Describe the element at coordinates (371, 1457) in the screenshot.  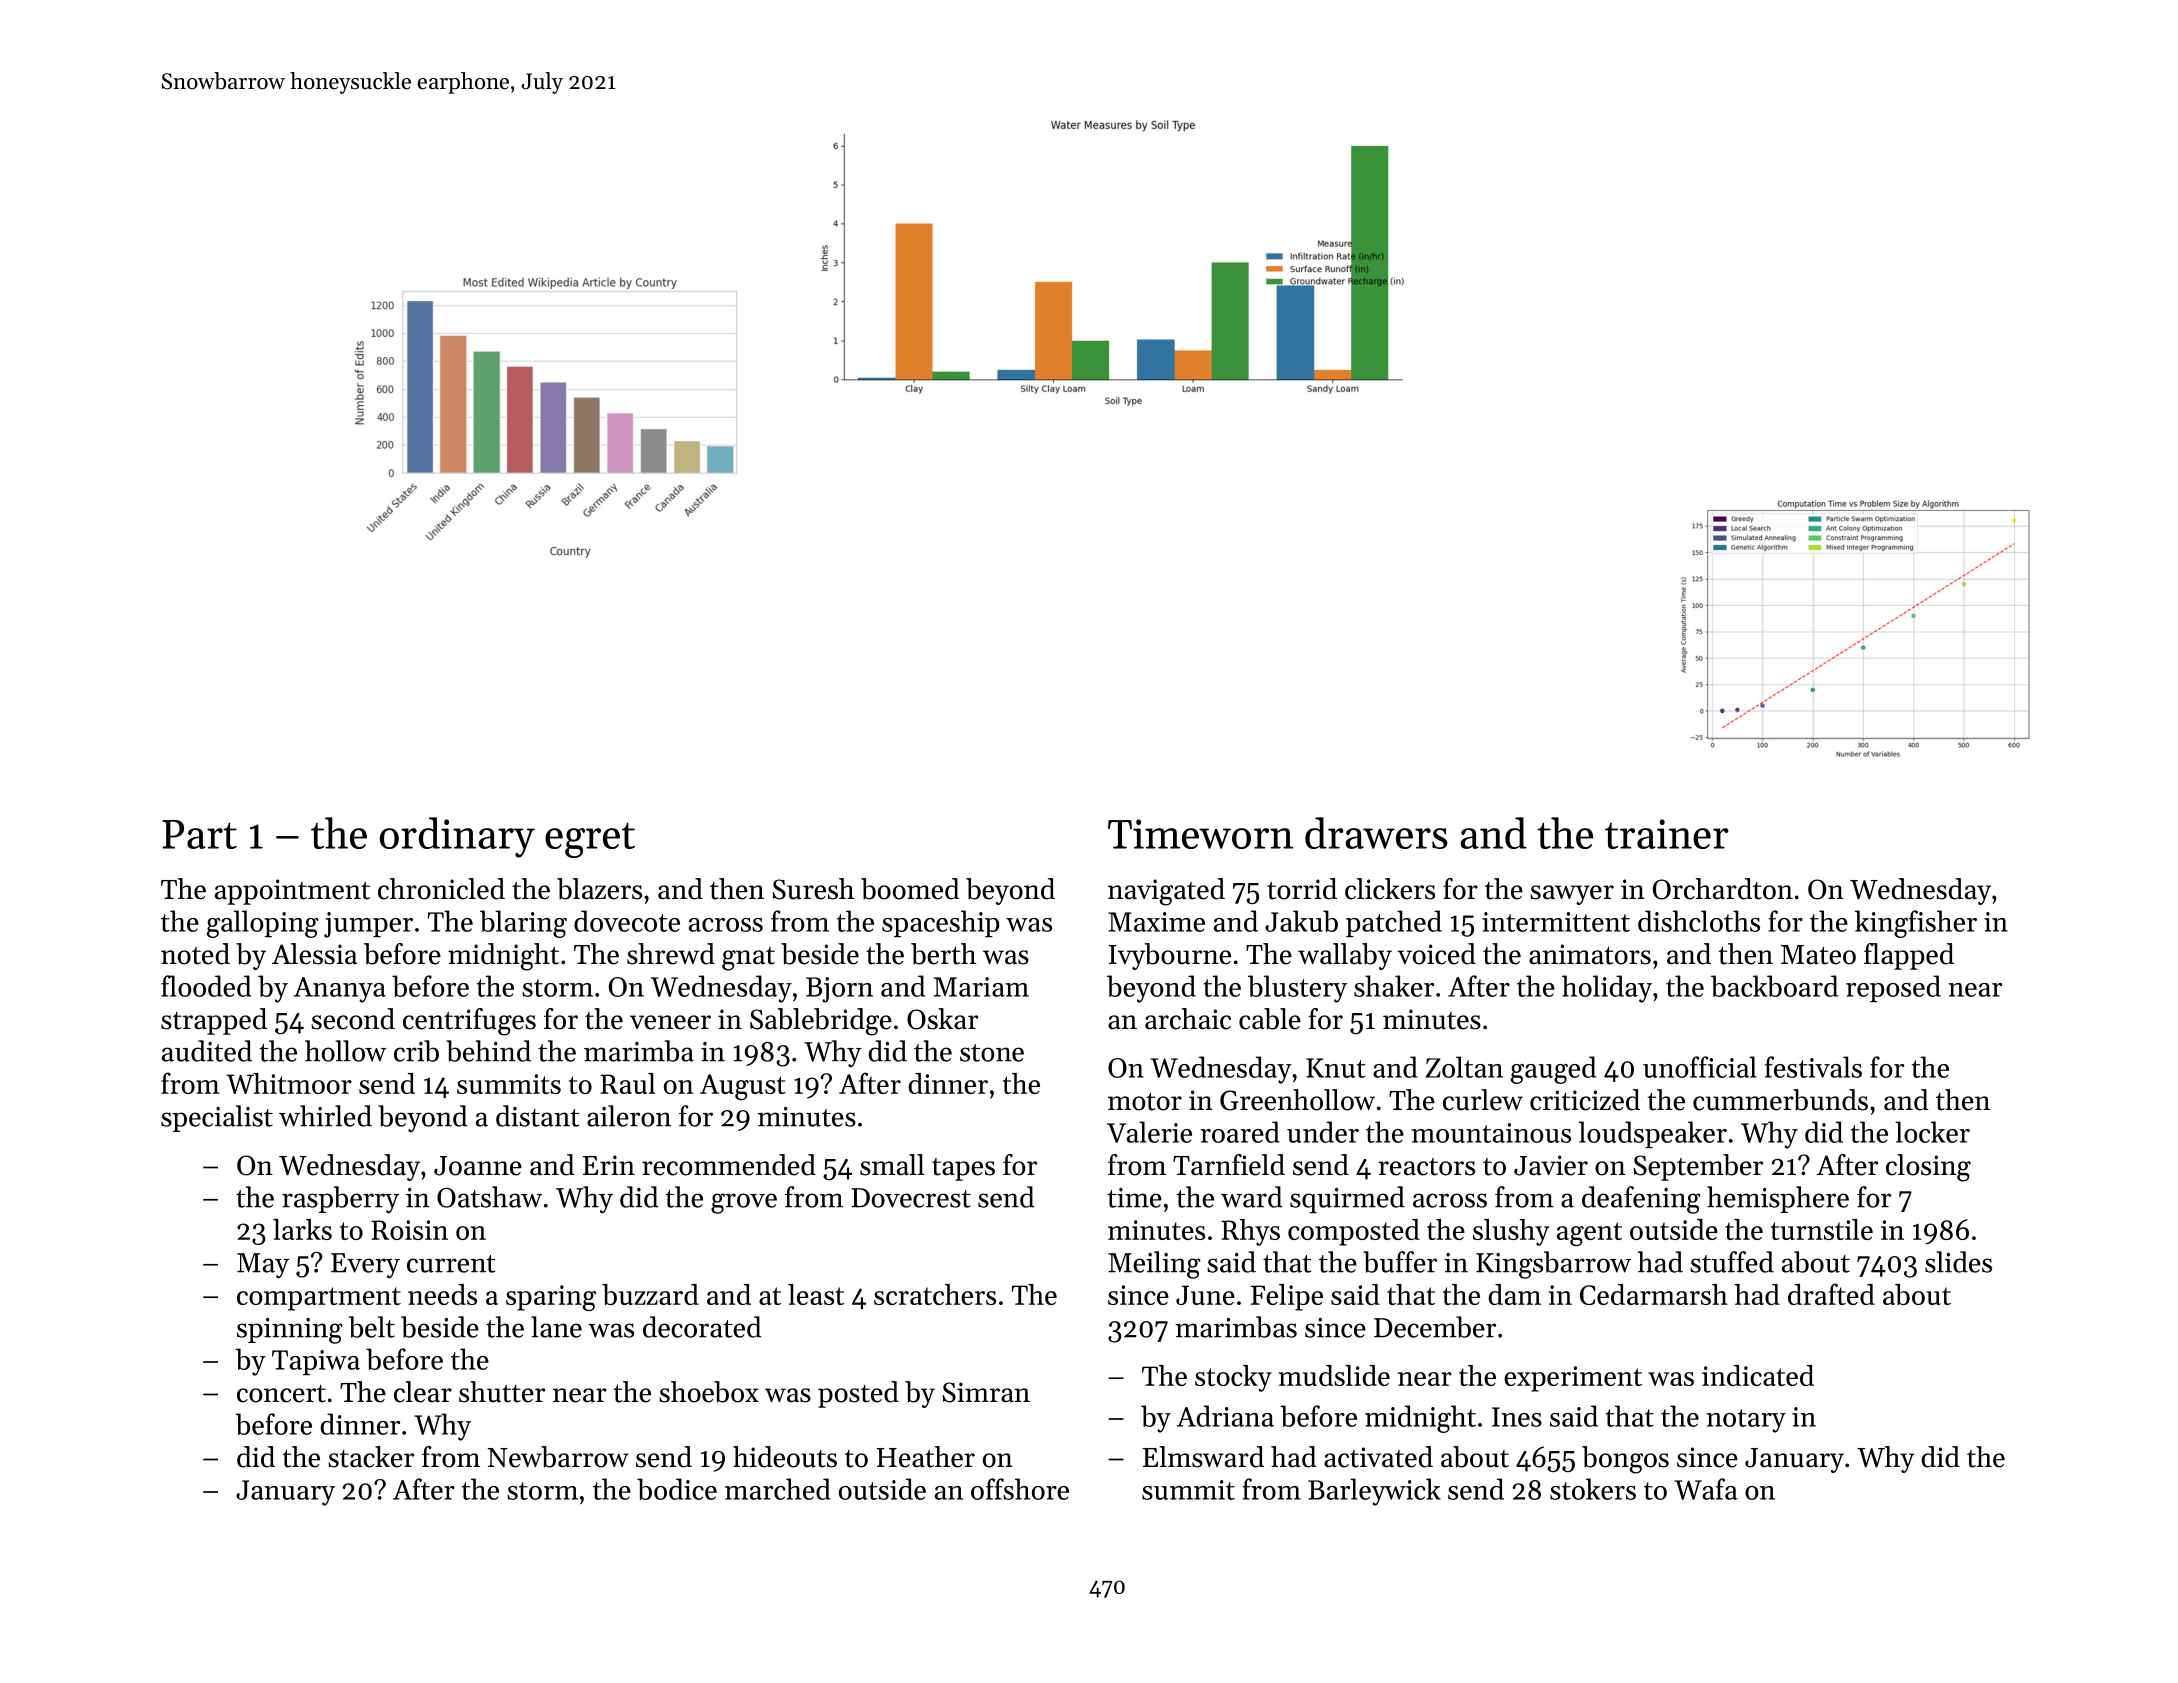
I see `stacker` at that location.
